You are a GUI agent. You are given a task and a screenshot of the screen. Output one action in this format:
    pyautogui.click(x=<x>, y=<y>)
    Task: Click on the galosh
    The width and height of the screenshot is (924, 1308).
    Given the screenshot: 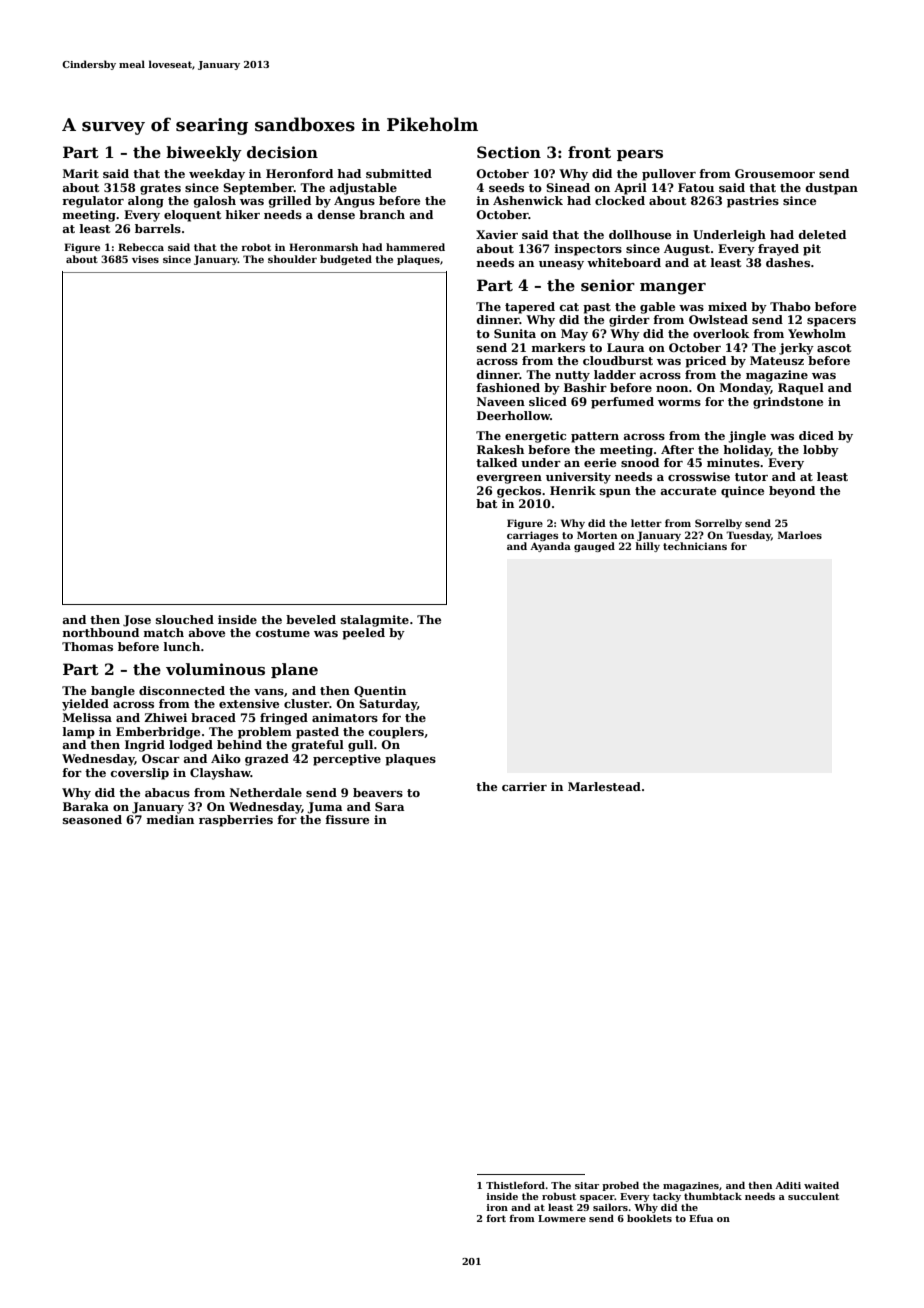 What is the action you would take?
    pyautogui.click(x=215, y=202)
